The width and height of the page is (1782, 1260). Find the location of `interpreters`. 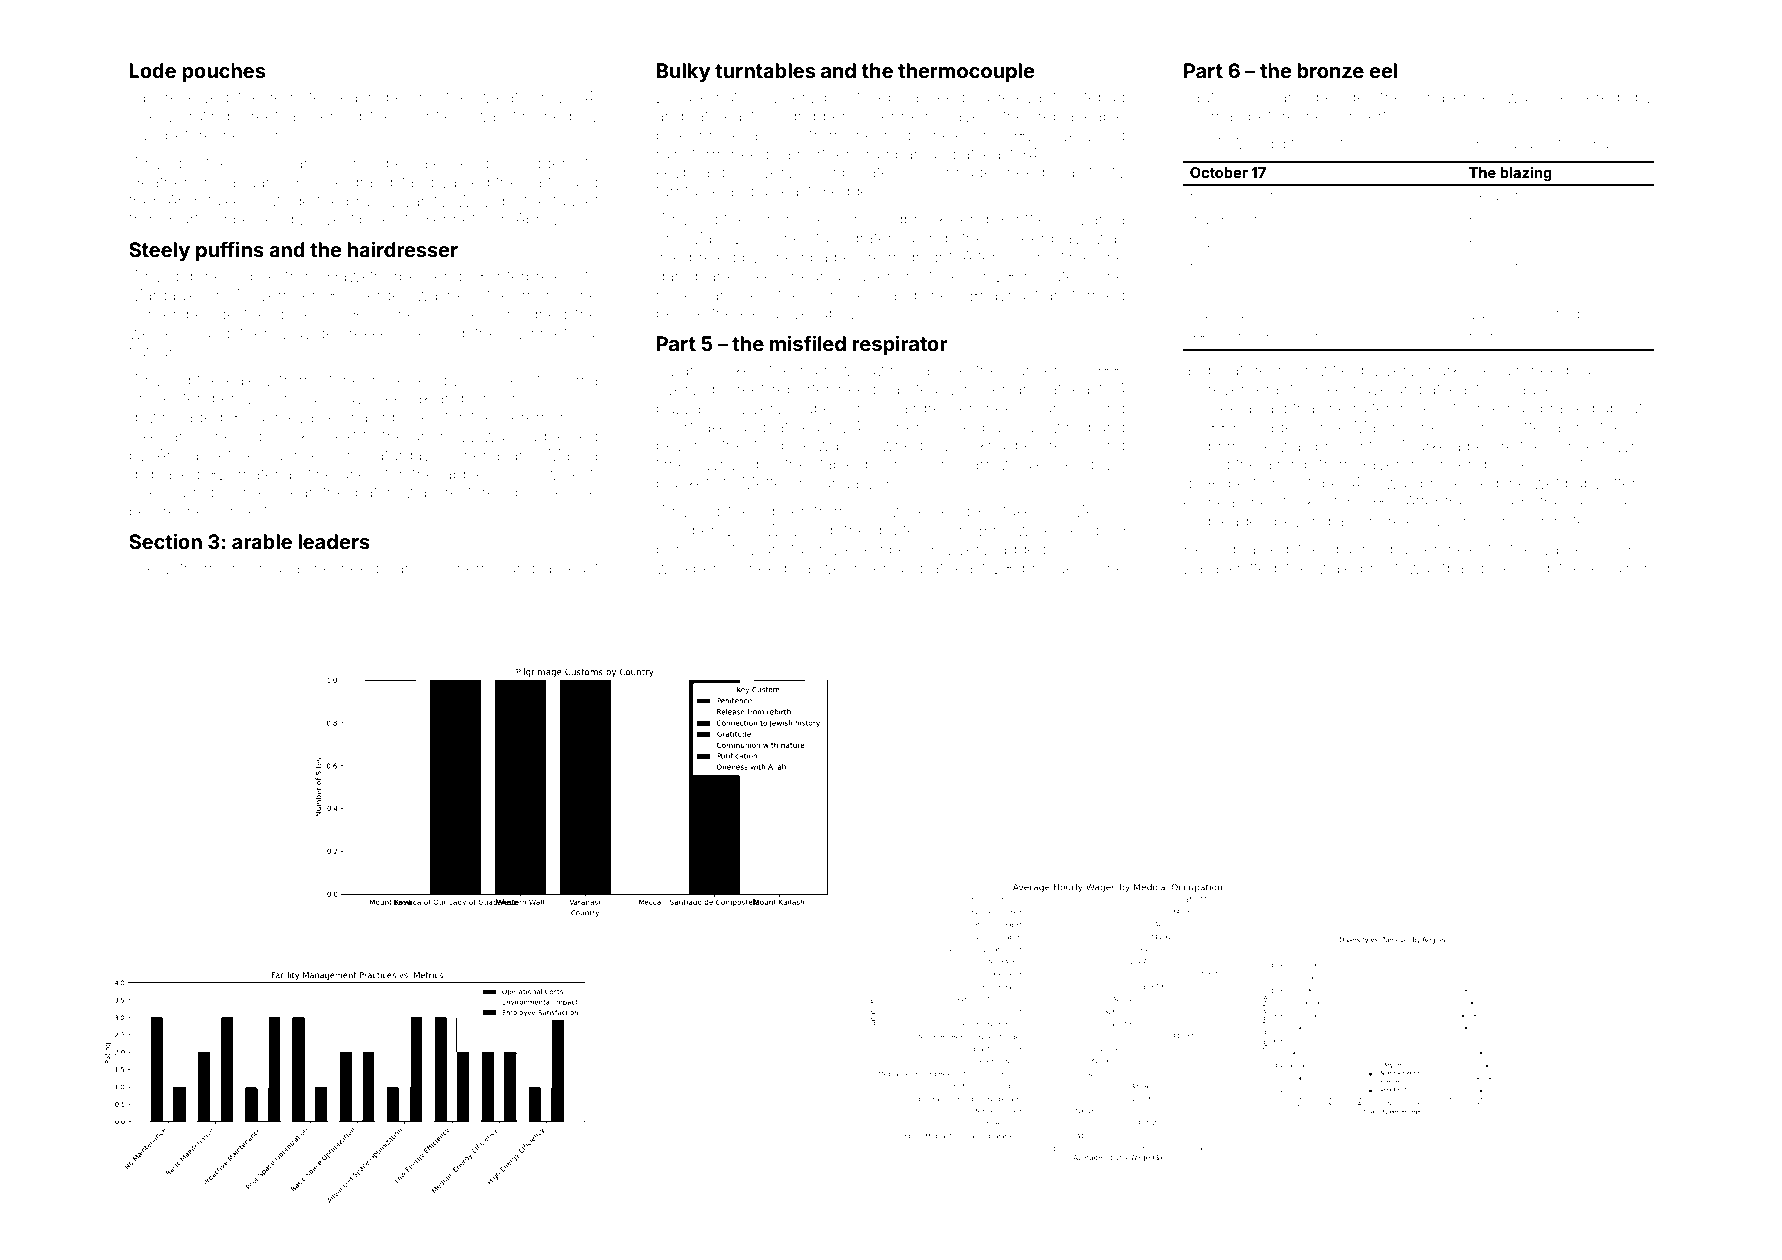

interpreters is located at coordinates (535, 277).
